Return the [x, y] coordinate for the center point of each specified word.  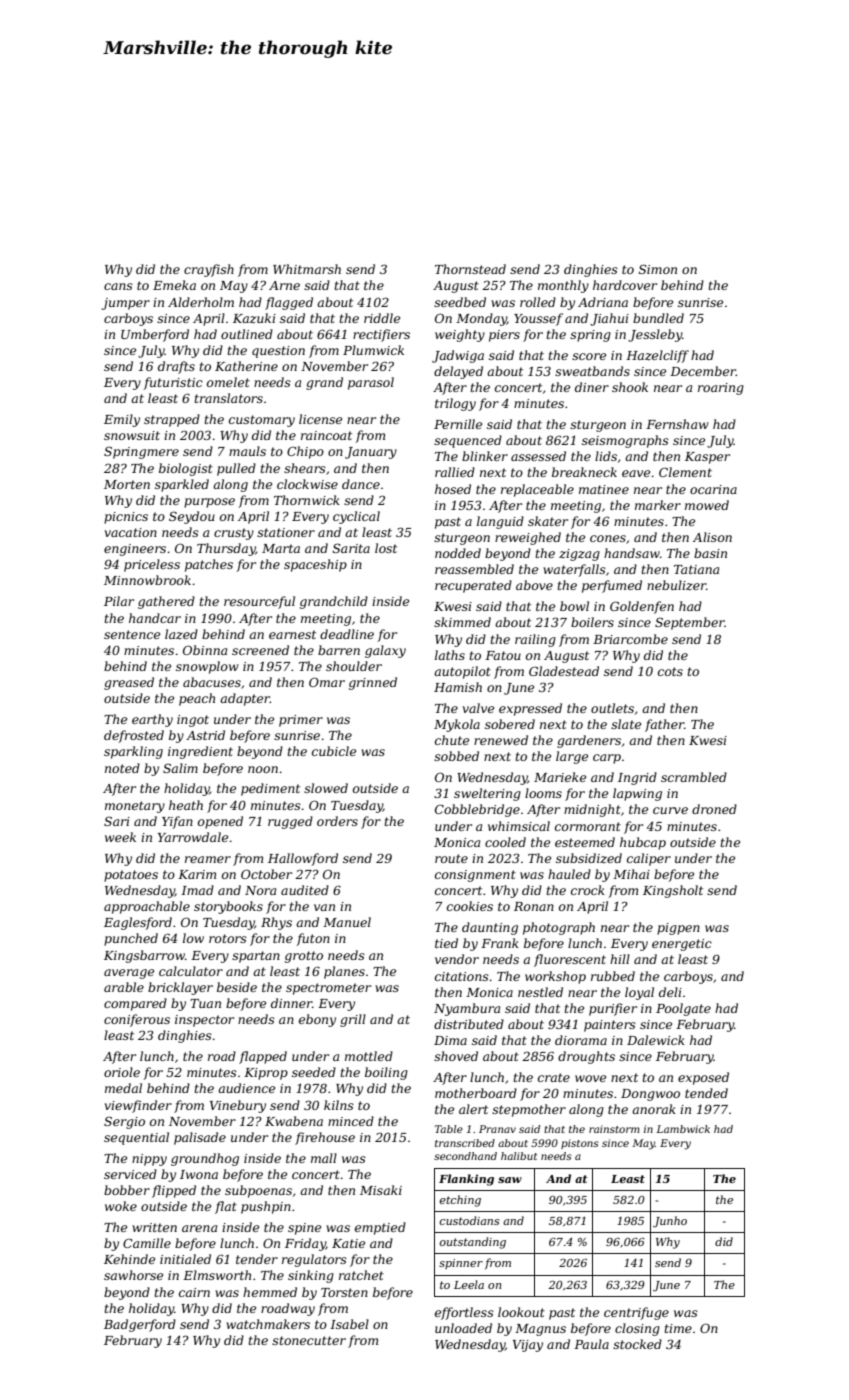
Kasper [707, 458]
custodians [469, 1220]
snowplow [207, 667]
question [278, 352]
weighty [460, 335]
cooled [505, 842]
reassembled [474, 569]
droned [714, 809]
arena [199, 1228]
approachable [147, 907]
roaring [721, 389]
